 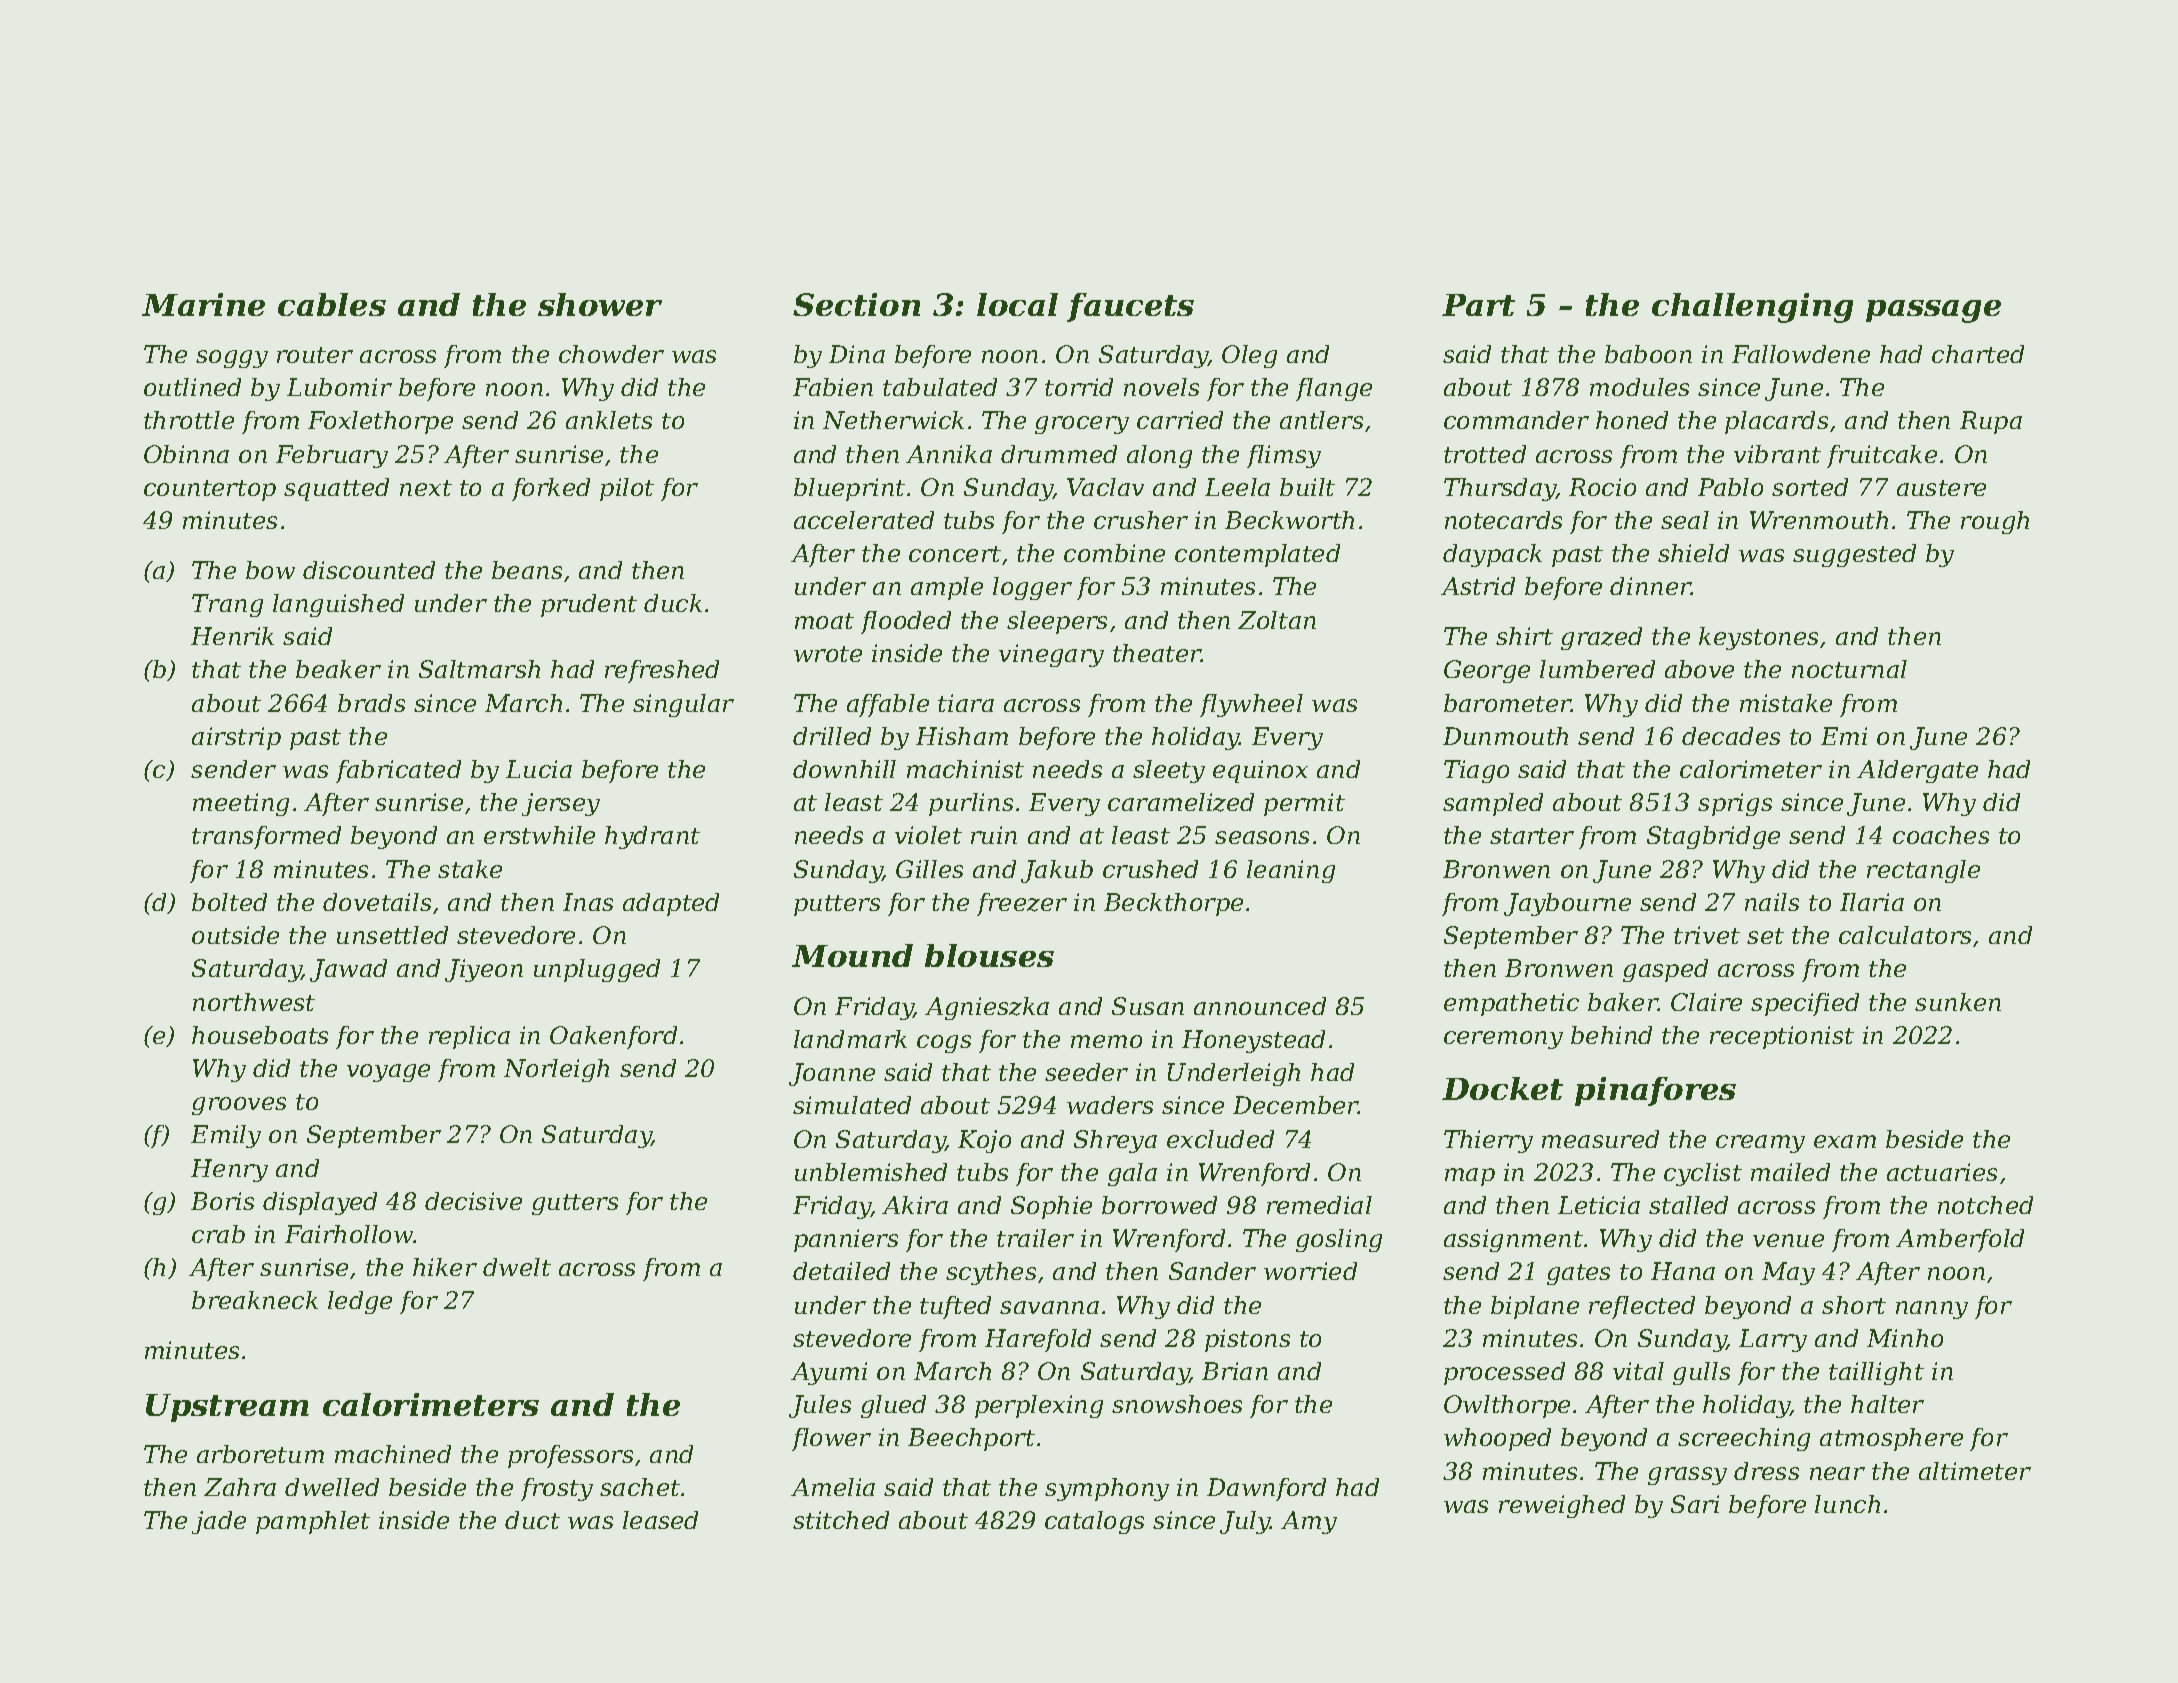 I want to click on concert, so click(x=955, y=554).
